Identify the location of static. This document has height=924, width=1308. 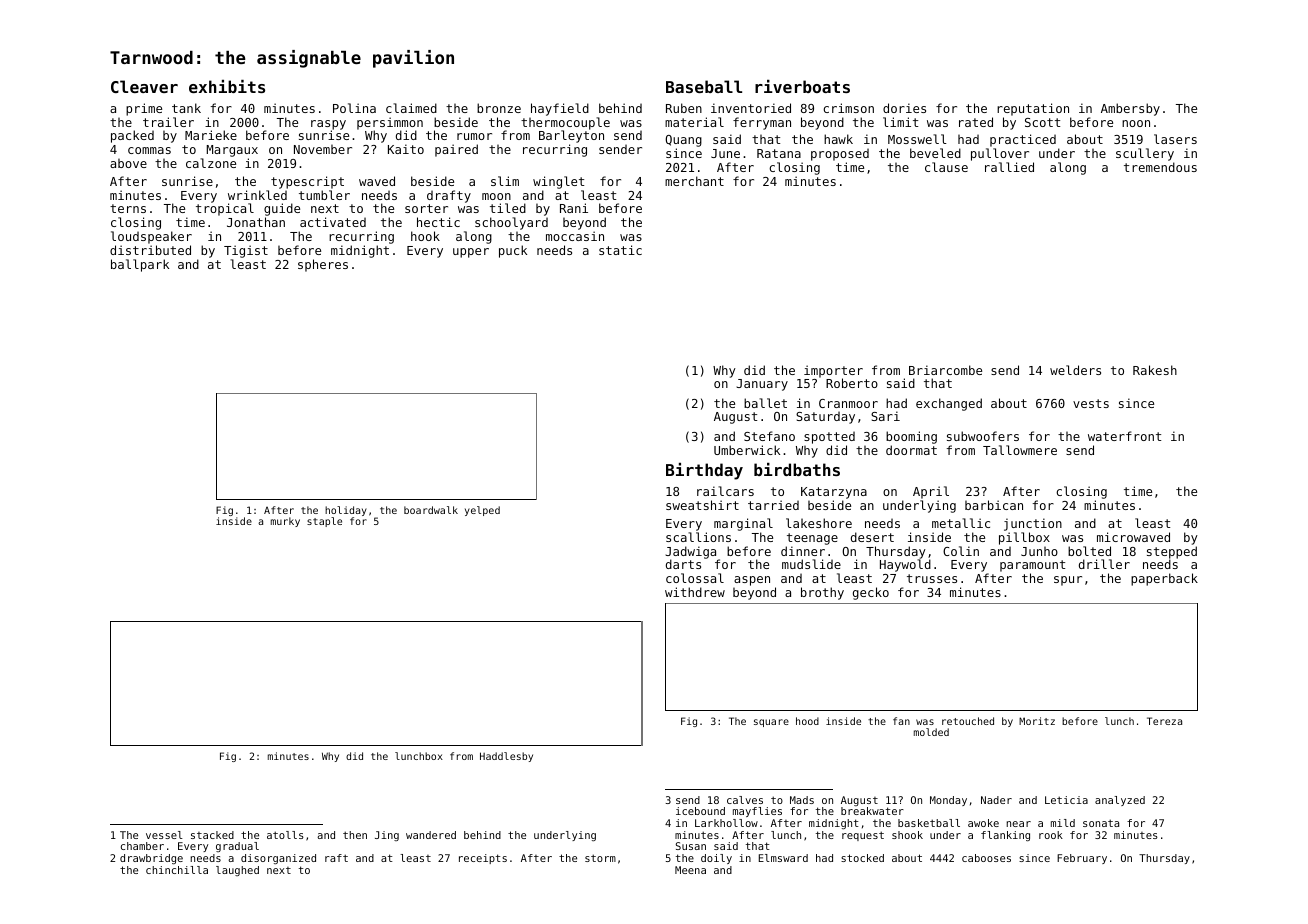
(620, 250).
